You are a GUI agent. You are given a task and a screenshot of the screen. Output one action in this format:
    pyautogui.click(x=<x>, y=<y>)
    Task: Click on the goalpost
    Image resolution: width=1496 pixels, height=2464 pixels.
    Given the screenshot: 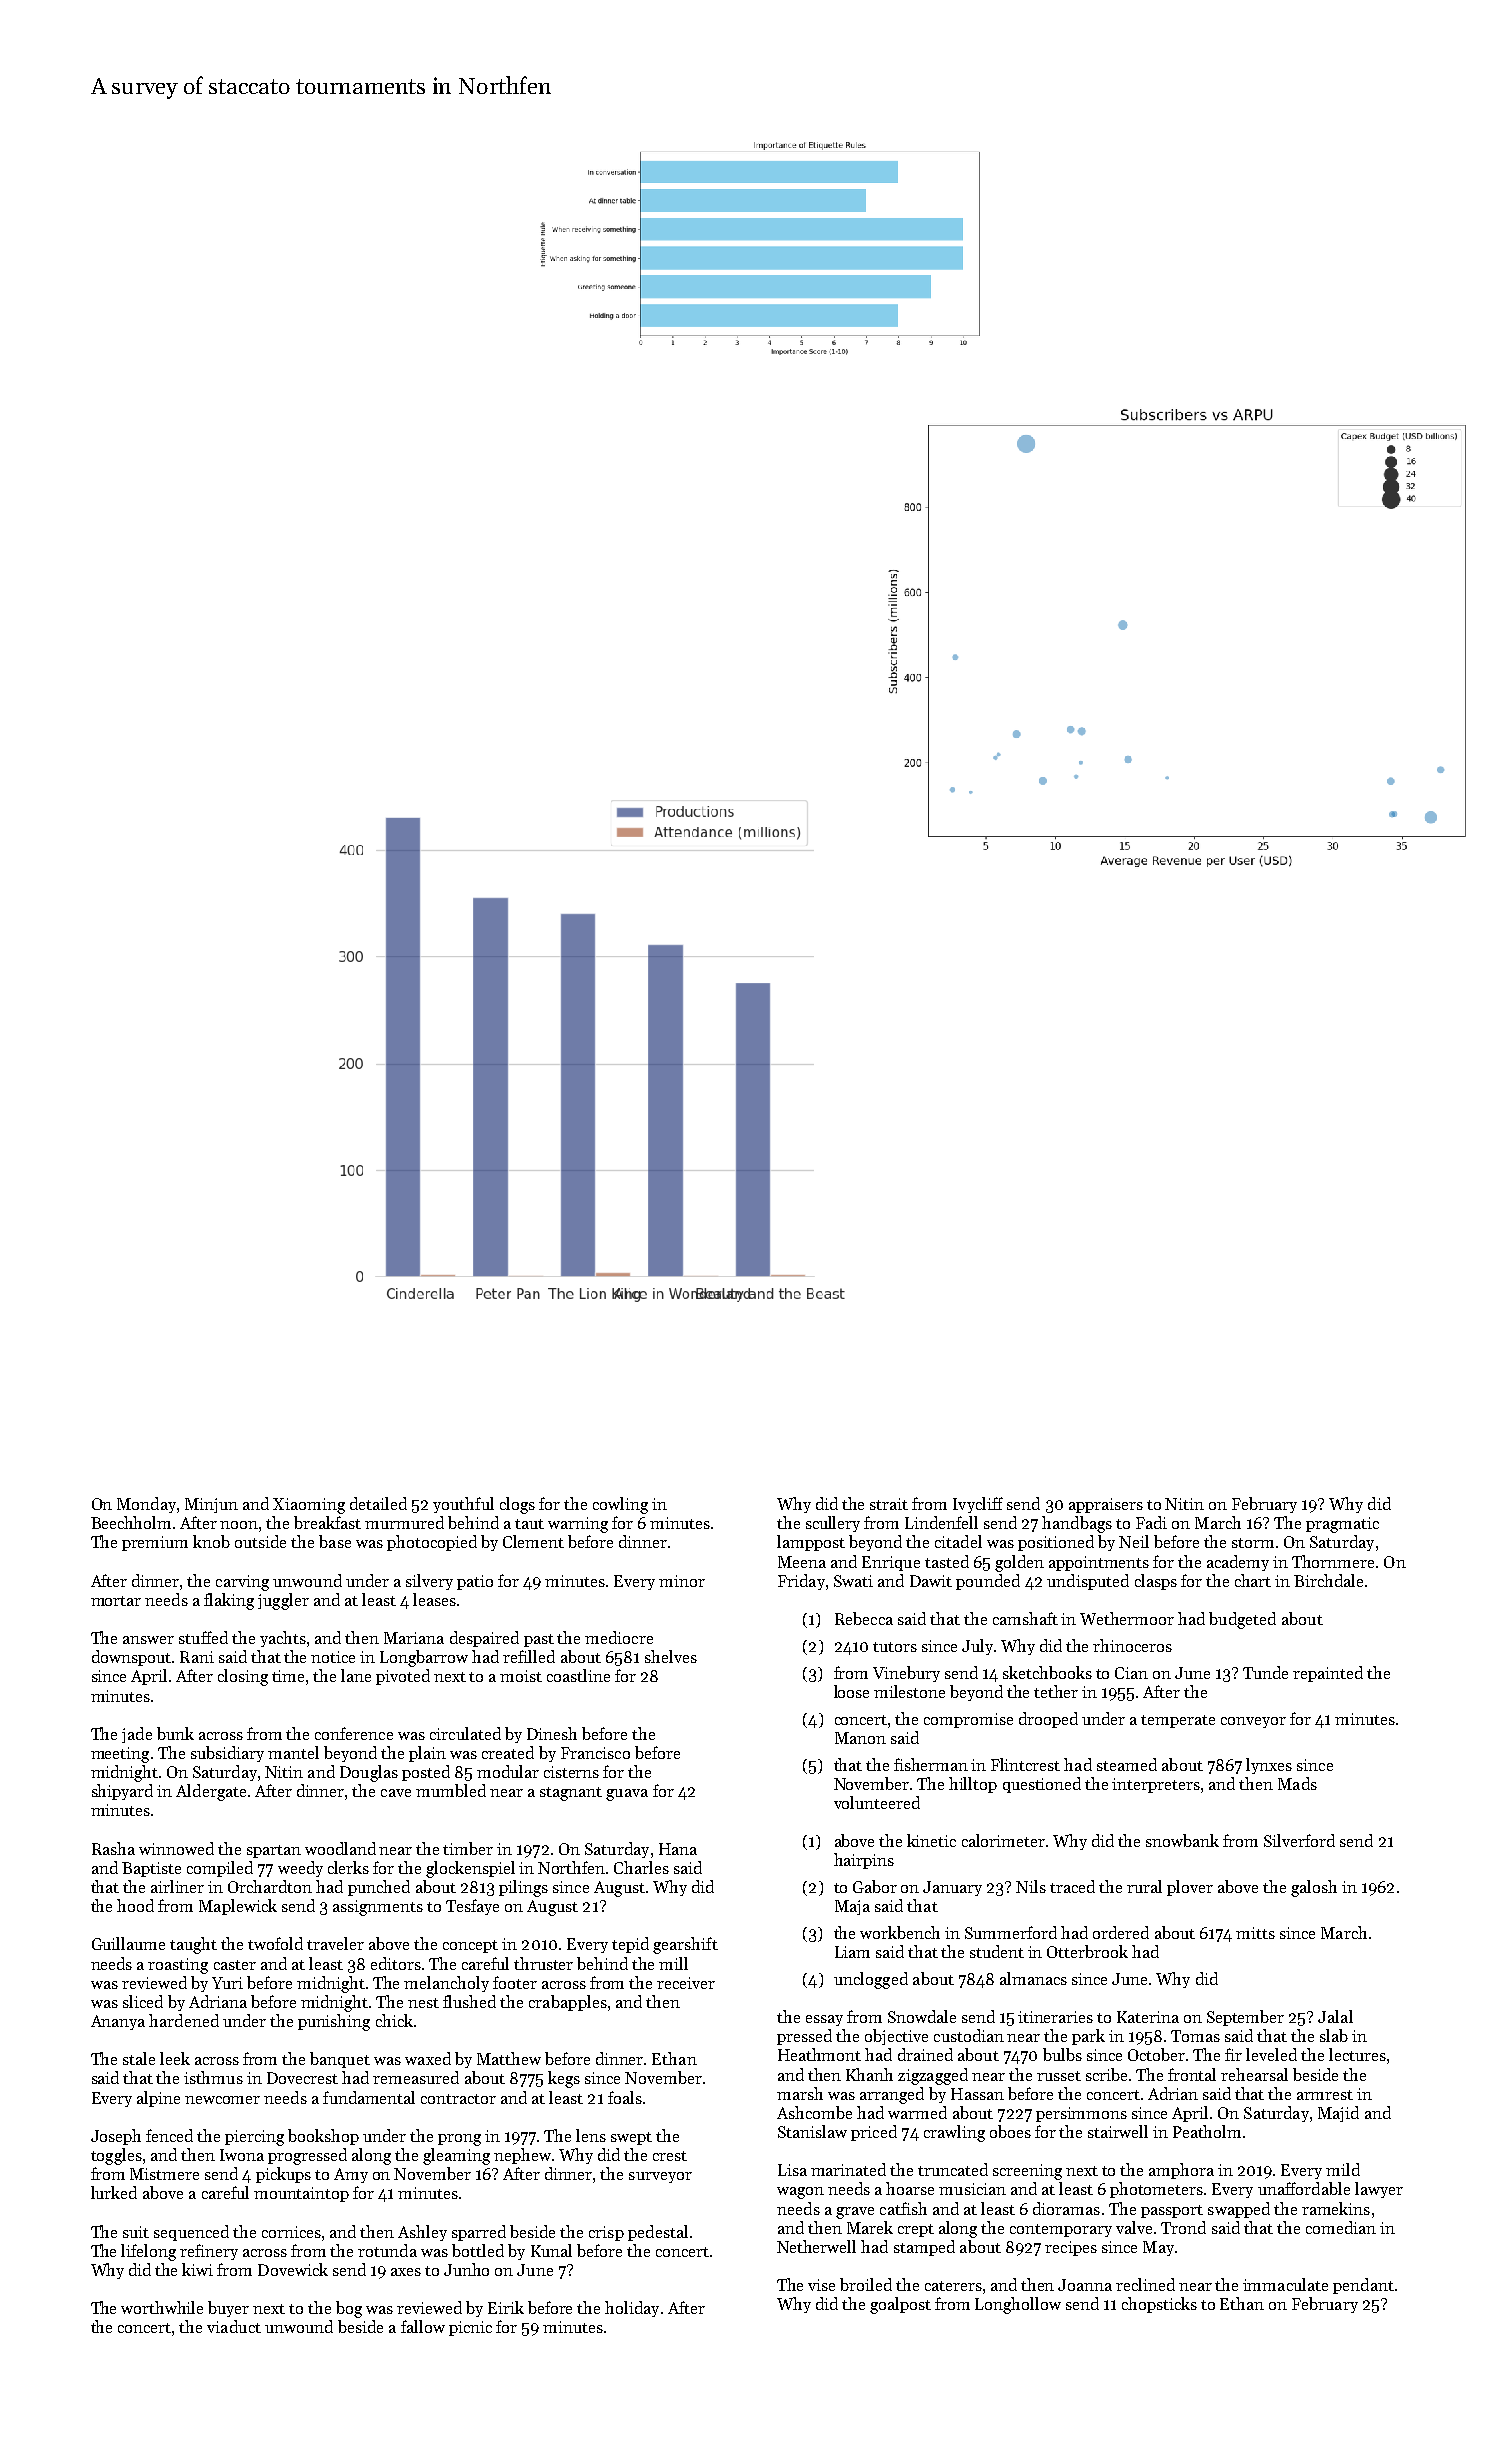 What is the action you would take?
    pyautogui.click(x=900, y=2305)
